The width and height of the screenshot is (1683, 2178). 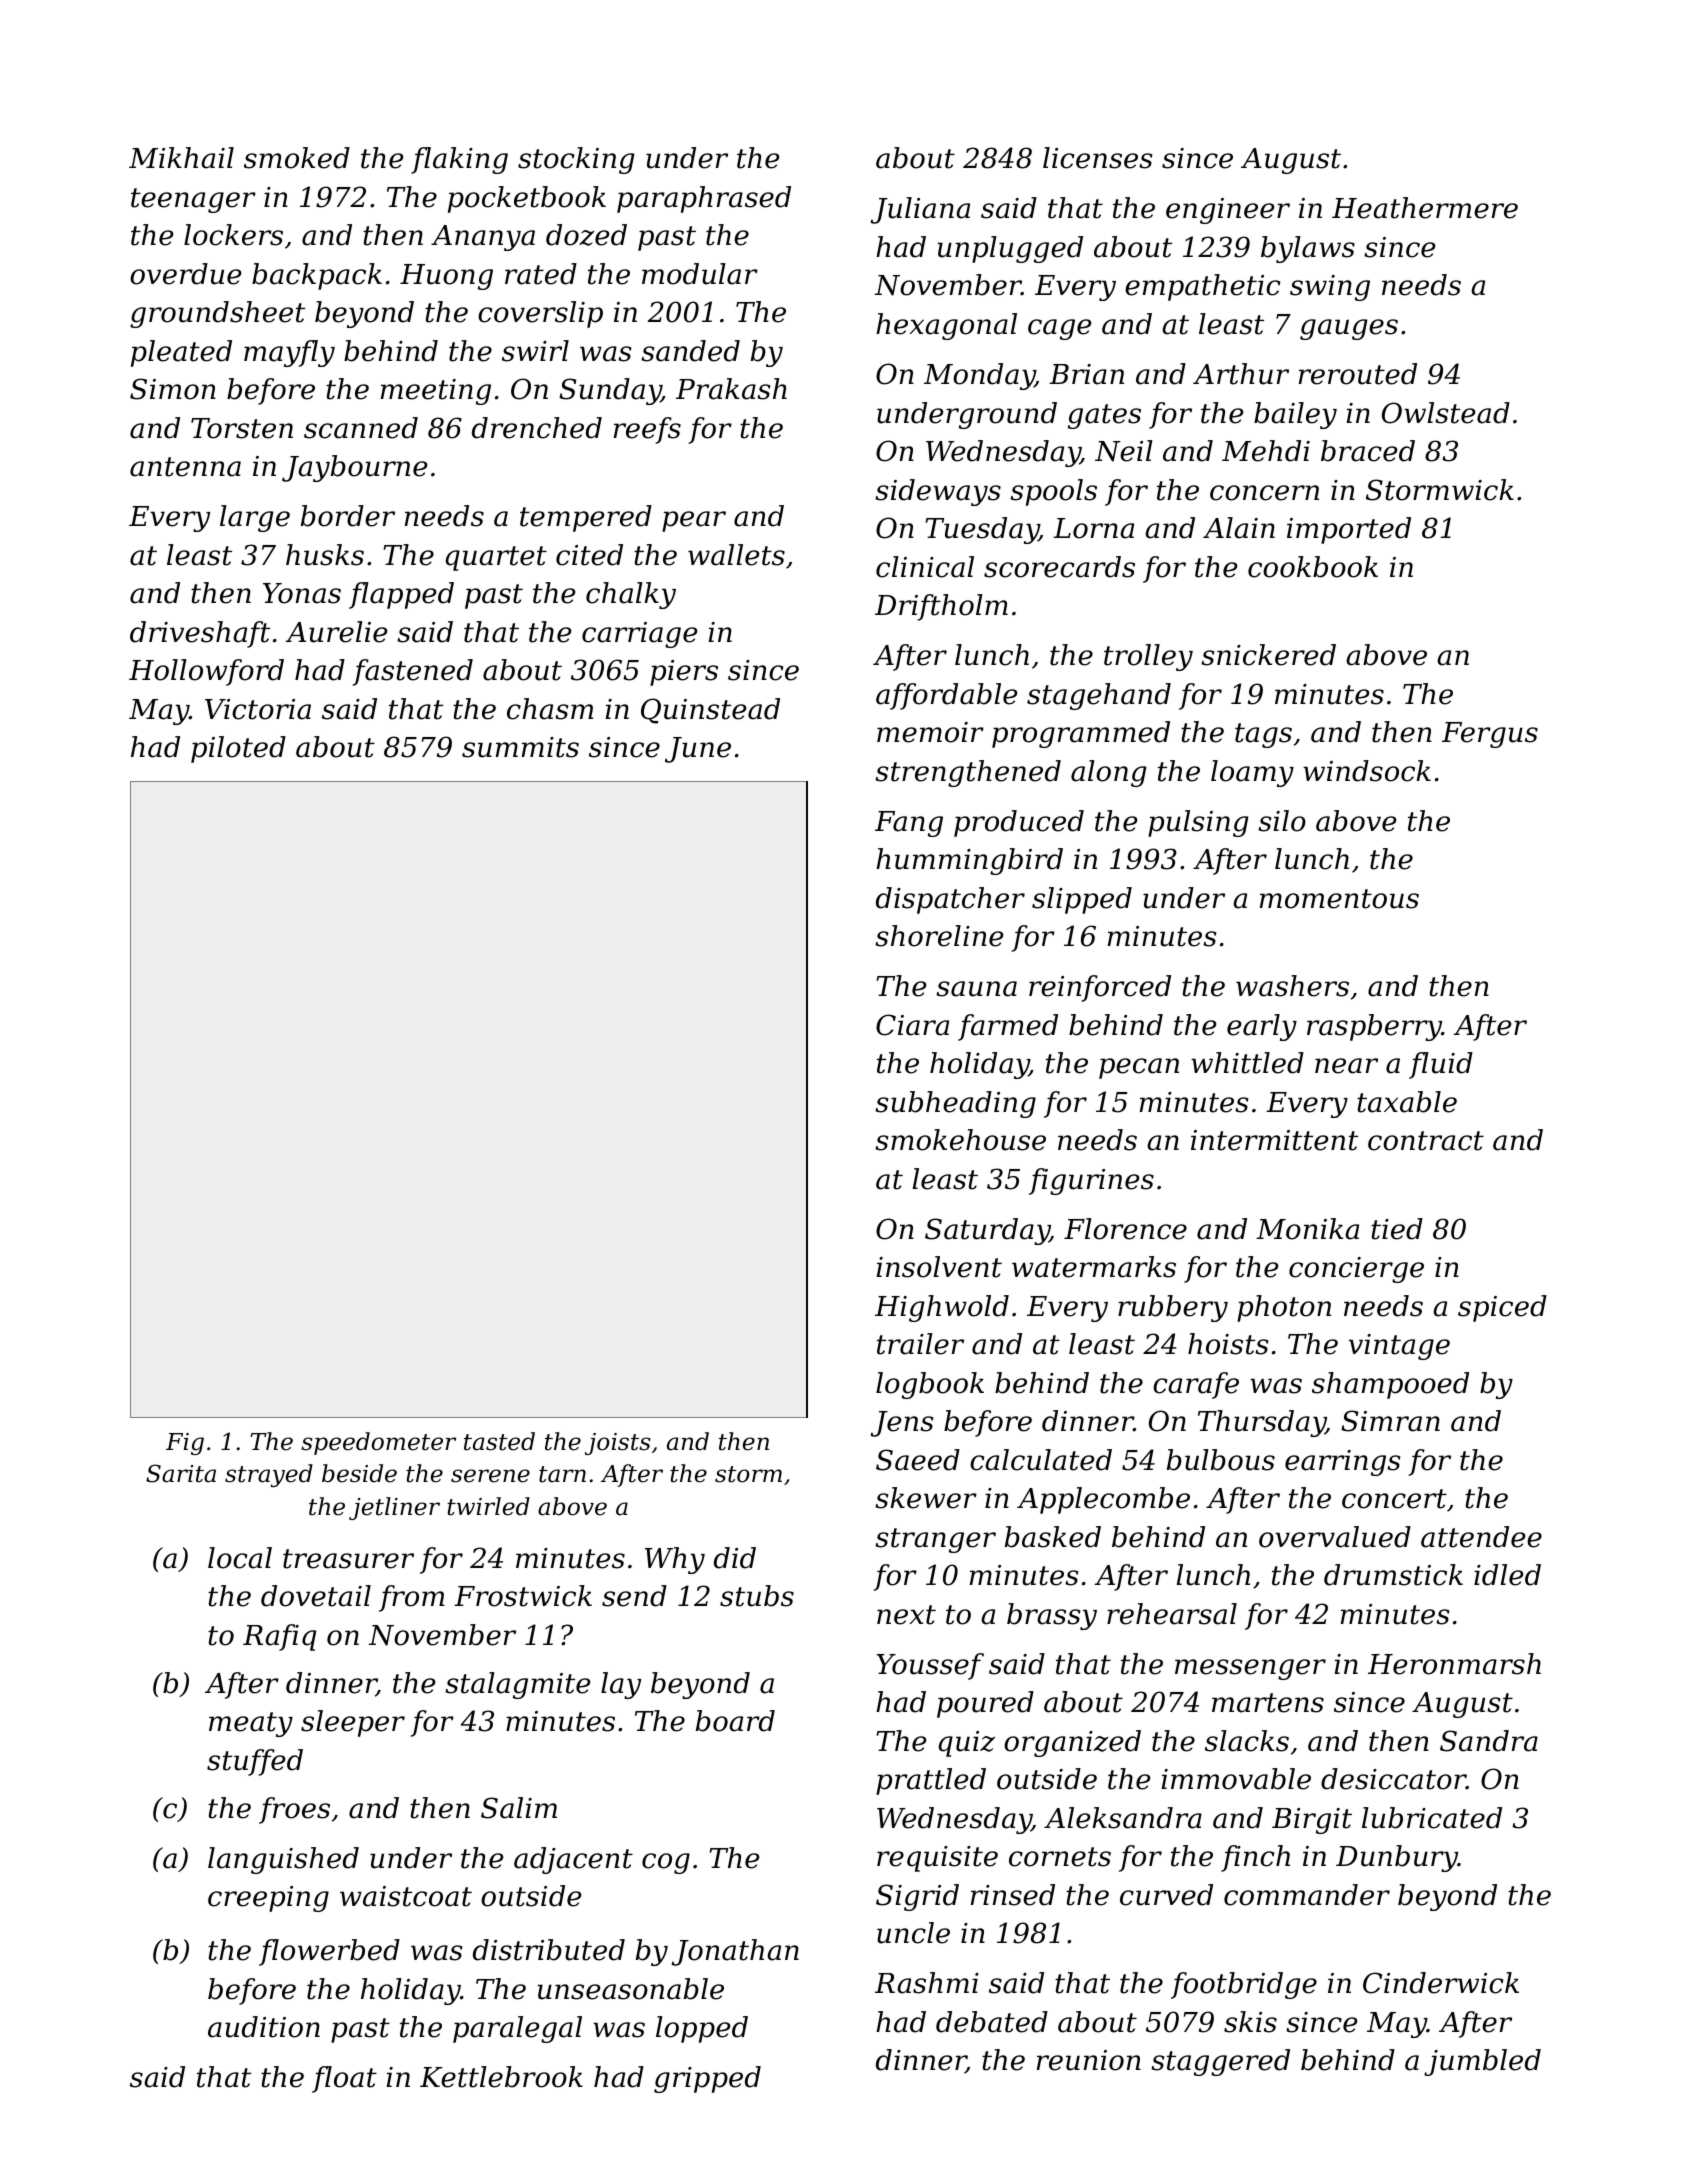 What do you see at coordinates (930, 1666) in the screenshot?
I see `Youssef` at bounding box center [930, 1666].
